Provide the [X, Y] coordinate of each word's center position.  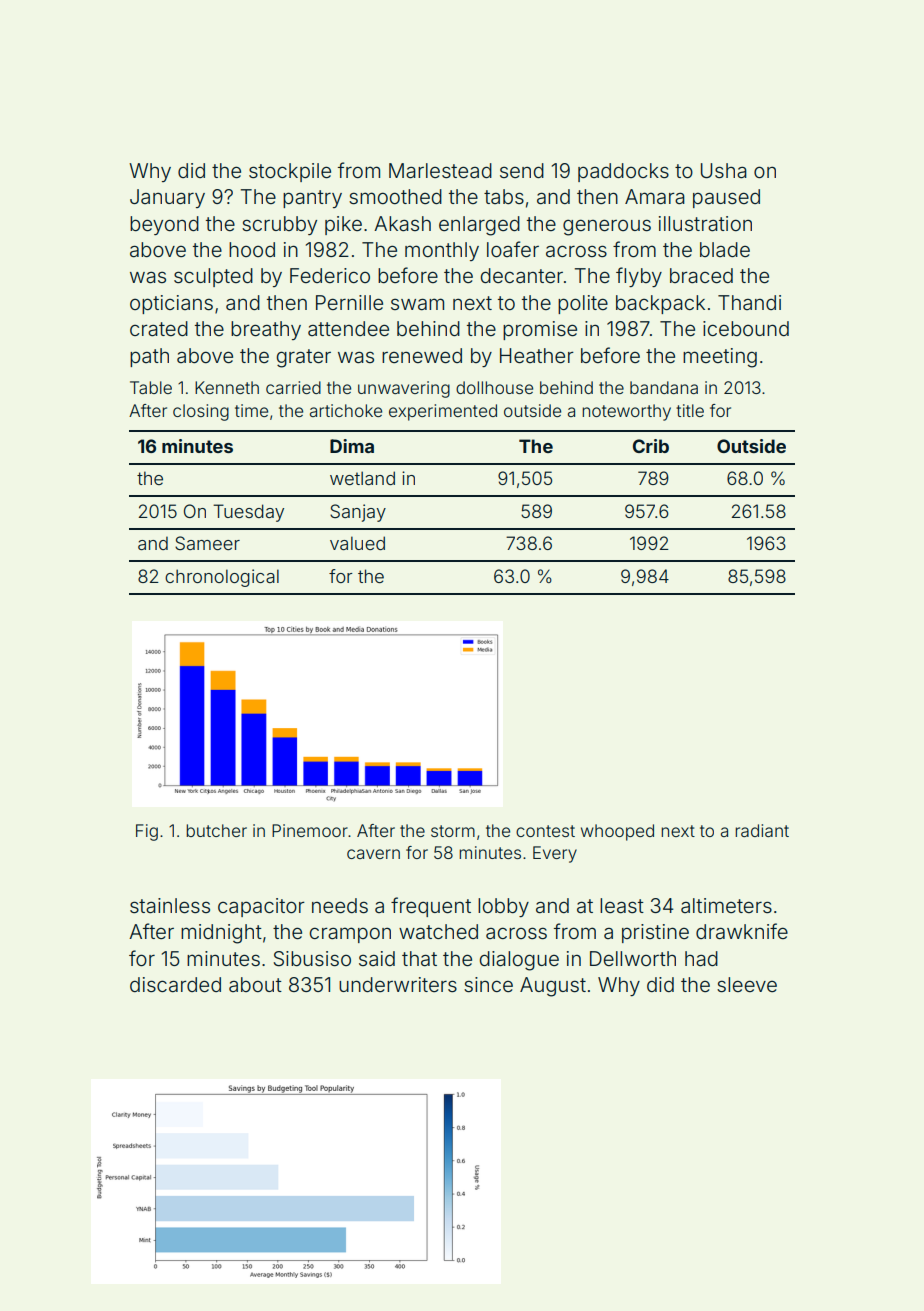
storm [453, 831]
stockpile [290, 172]
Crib [651, 446]
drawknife [742, 931]
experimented [443, 412]
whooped [617, 832]
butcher [216, 830]
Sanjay [358, 513]
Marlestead [440, 170]
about [255, 984]
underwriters [398, 984]
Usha [724, 170]
